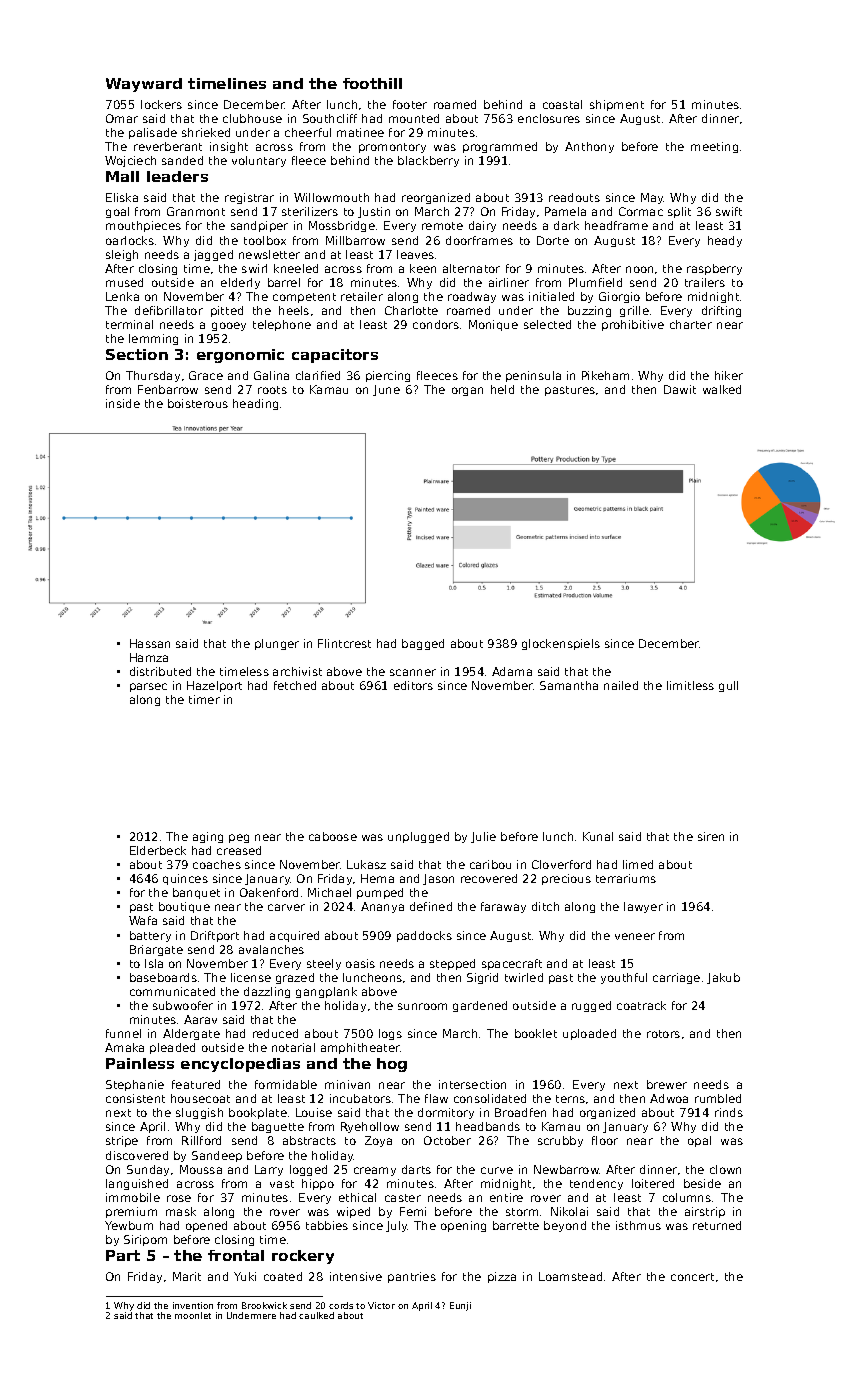 This screenshot has width=849, height=1400. Describe the element at coordinates (728, 686) in the screenshot. I see `gull` at that location.
